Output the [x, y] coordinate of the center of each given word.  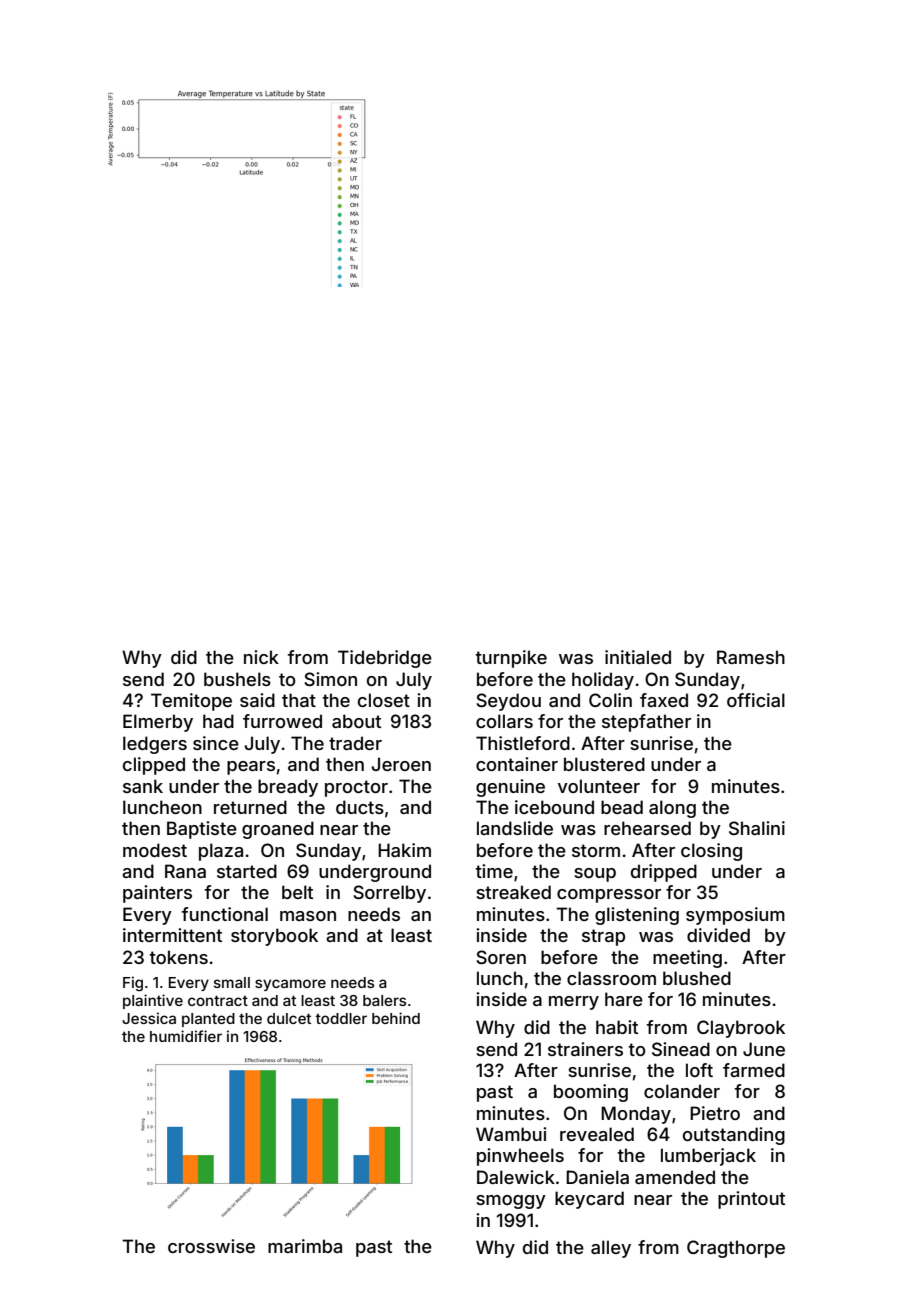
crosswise [211, 1246]
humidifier [186, 1036]
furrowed [282, 721]
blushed [697, 978]
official [756, 700]
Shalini [757, 828]
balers [384, 1000]
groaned [278, 830]
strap [603, 937]
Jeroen [401, 764]
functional [224, 914]
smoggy [511, 1202]
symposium [735, 916]
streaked [513, 892]
